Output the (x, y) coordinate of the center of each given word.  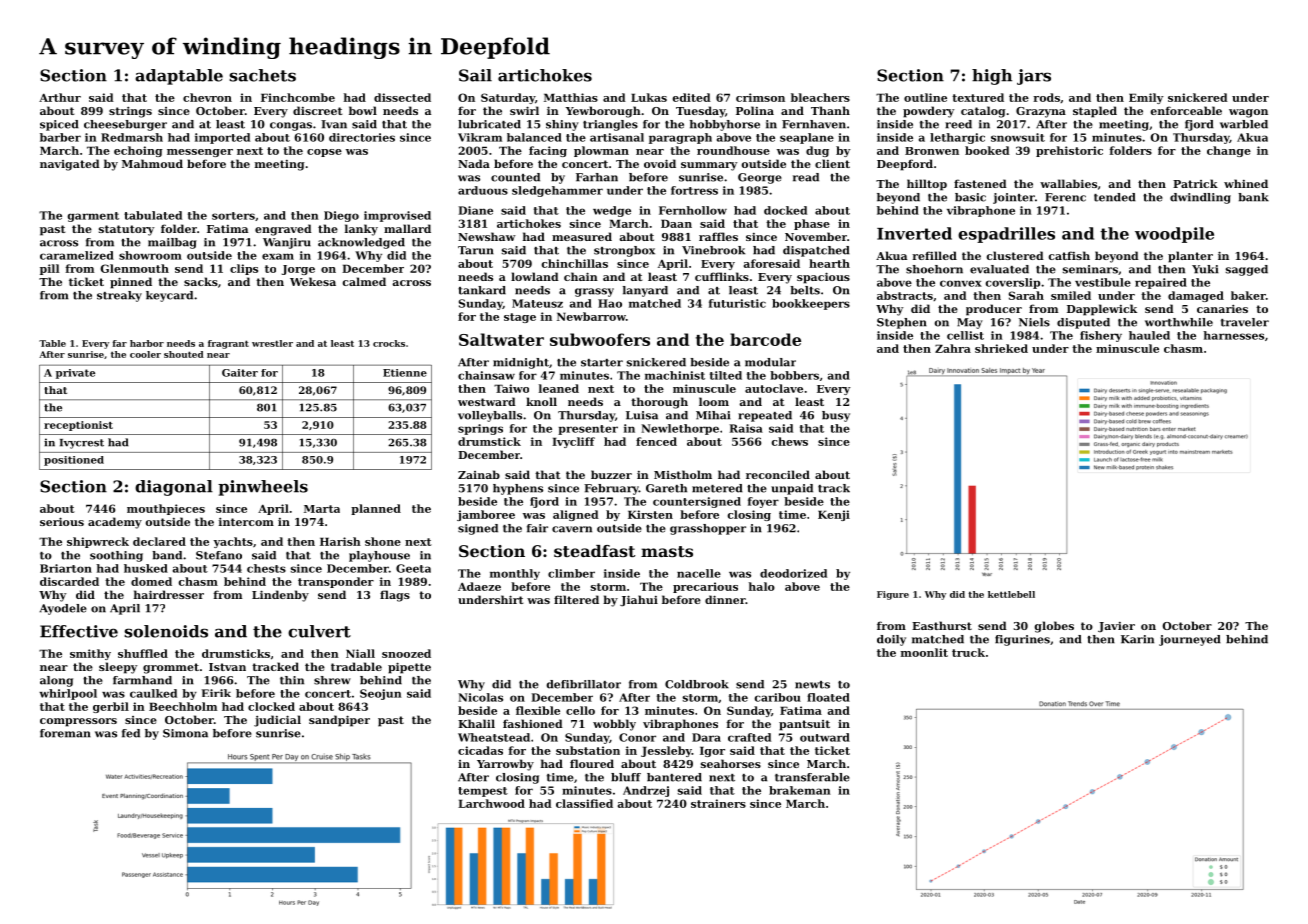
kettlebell (1011, 594)
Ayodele (63, 609)
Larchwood (491, 803)
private (75, 374)
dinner (725, 599)
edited (692, 97)
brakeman (799, 790)
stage (520, 318)
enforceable (1186, 110)
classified (584, 803)
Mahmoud (152, 163)
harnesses (1233, 335)
